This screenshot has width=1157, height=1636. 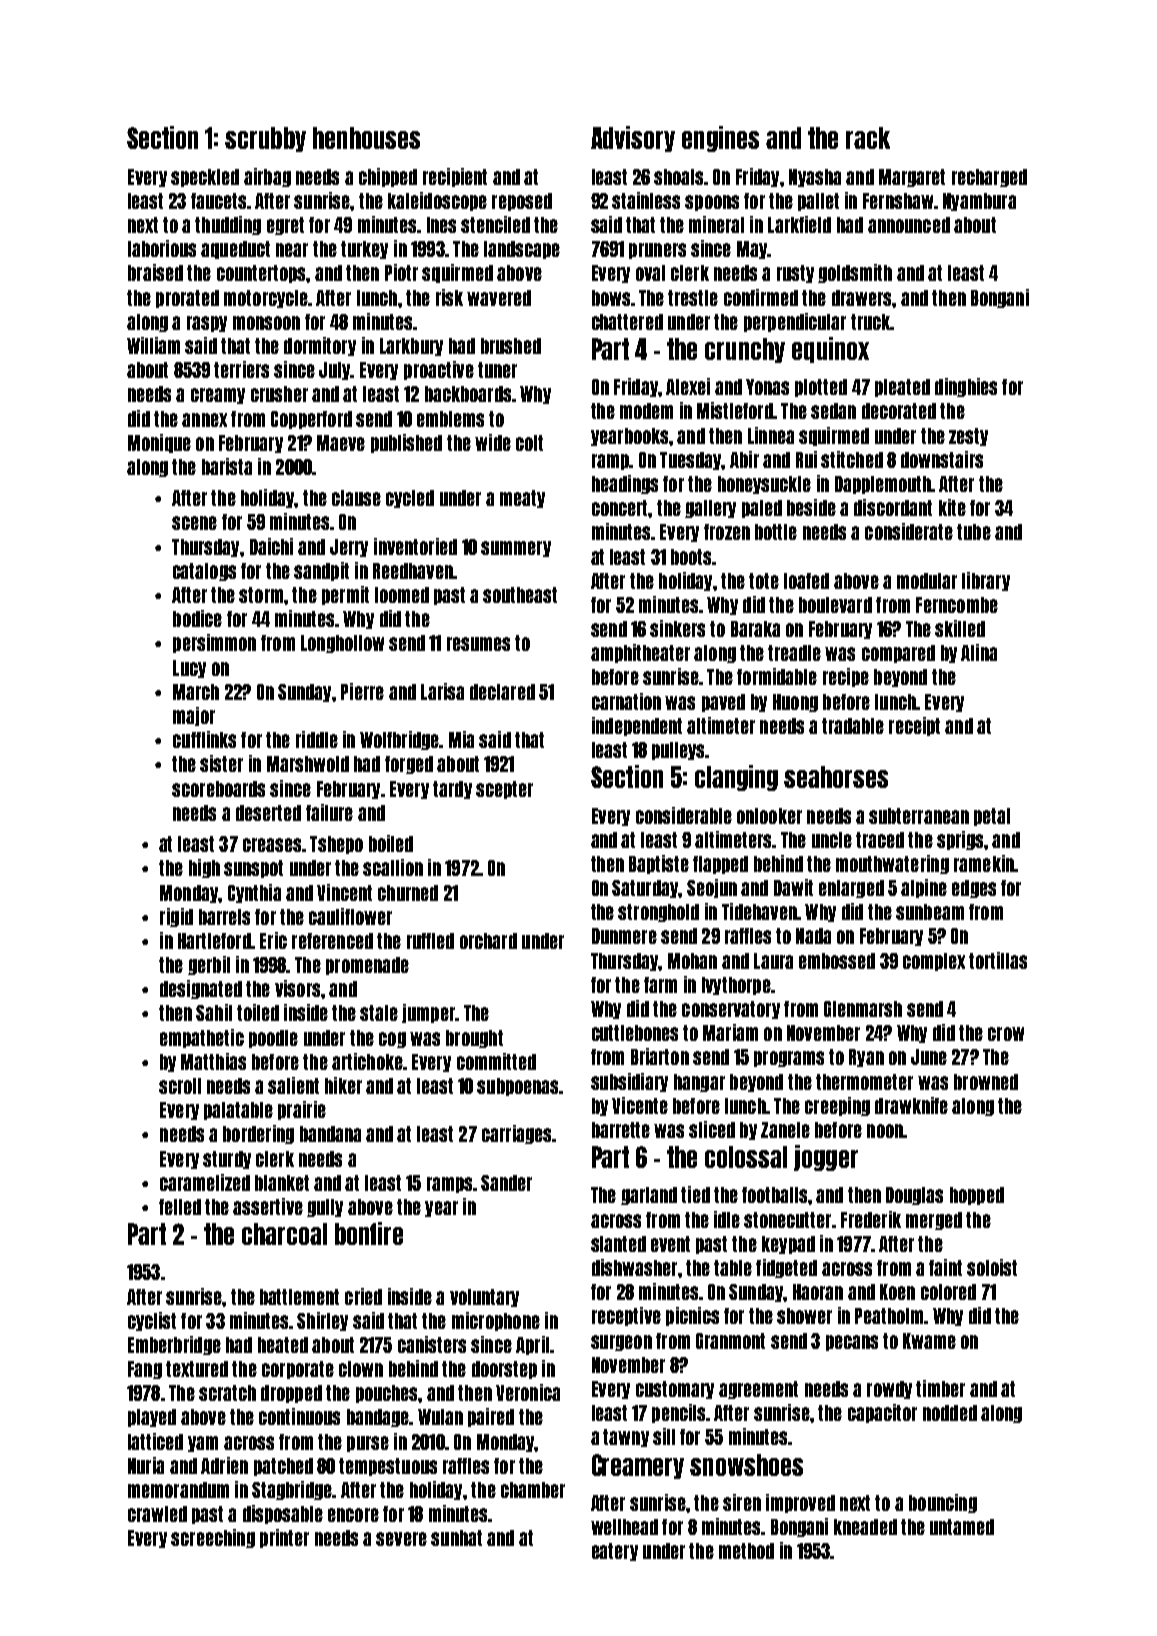 I want to click on committed, so click(x=496, y=1061).
